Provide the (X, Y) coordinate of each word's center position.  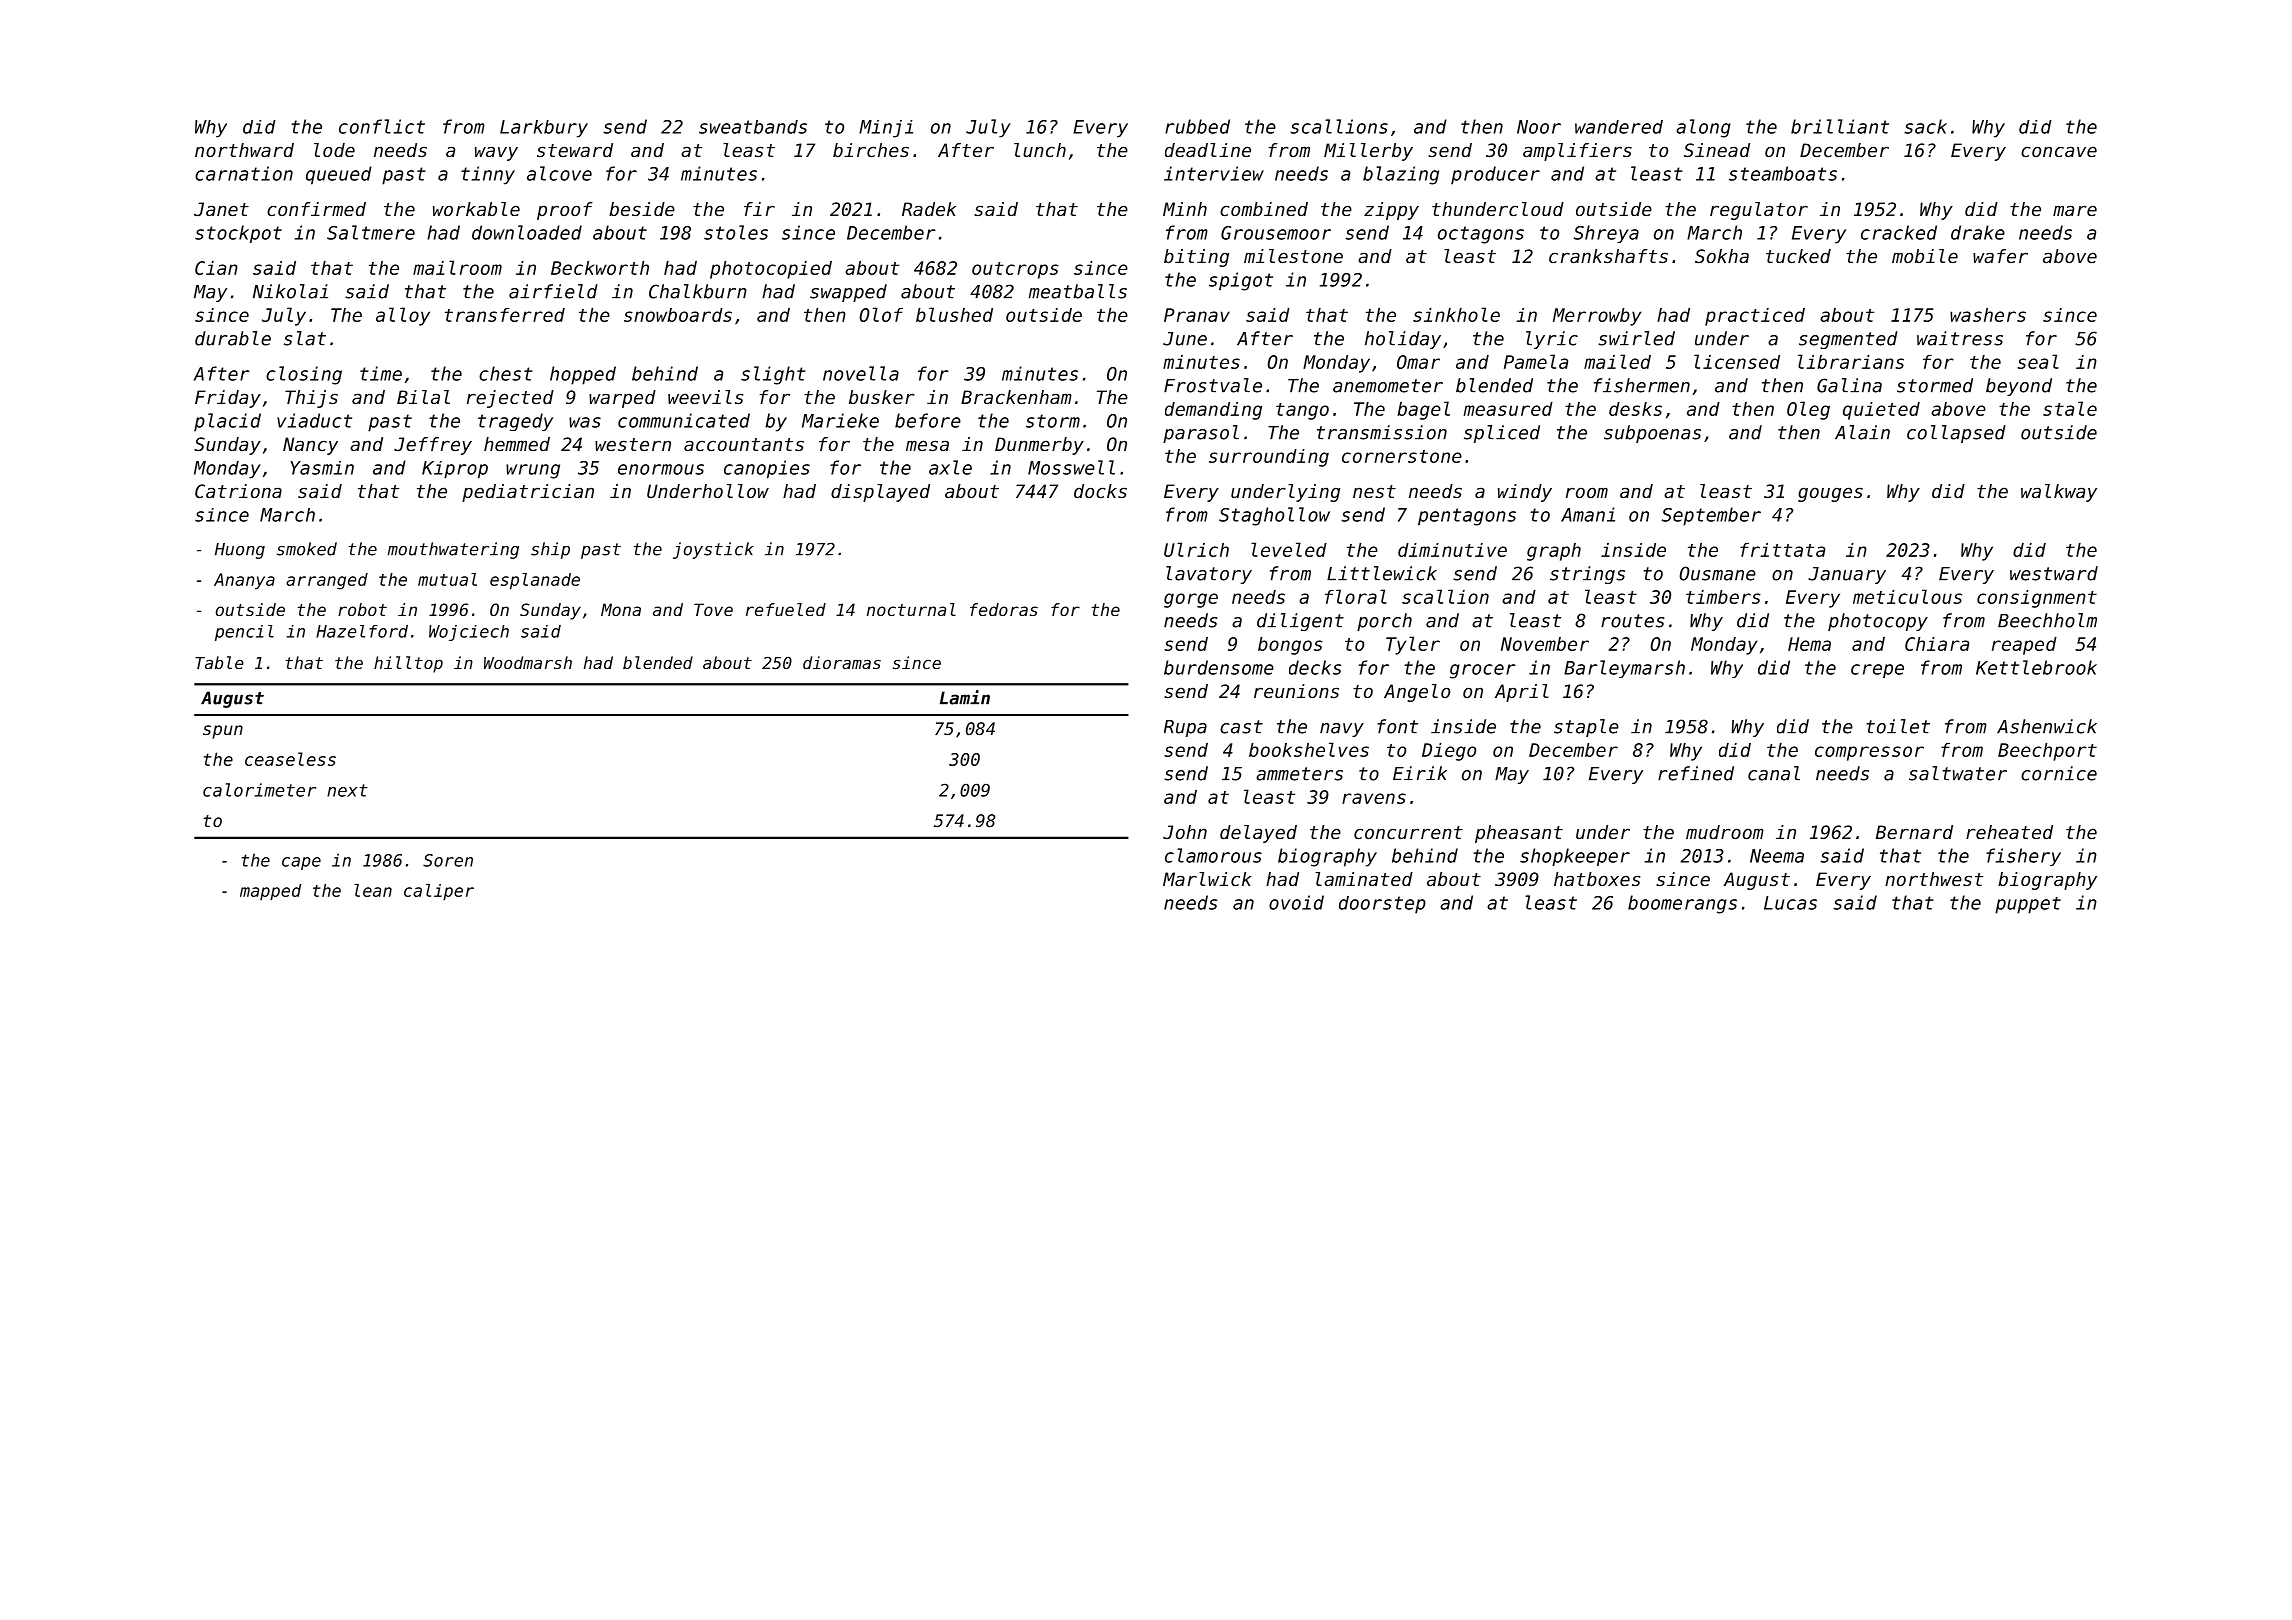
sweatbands (753, 127)
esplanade (535, 581)
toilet (1898, 726)
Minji (886, 129)
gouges (1830, 494)
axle (950, 467)
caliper (439, 892)
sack (1925, 126)
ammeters (1299, 774)
